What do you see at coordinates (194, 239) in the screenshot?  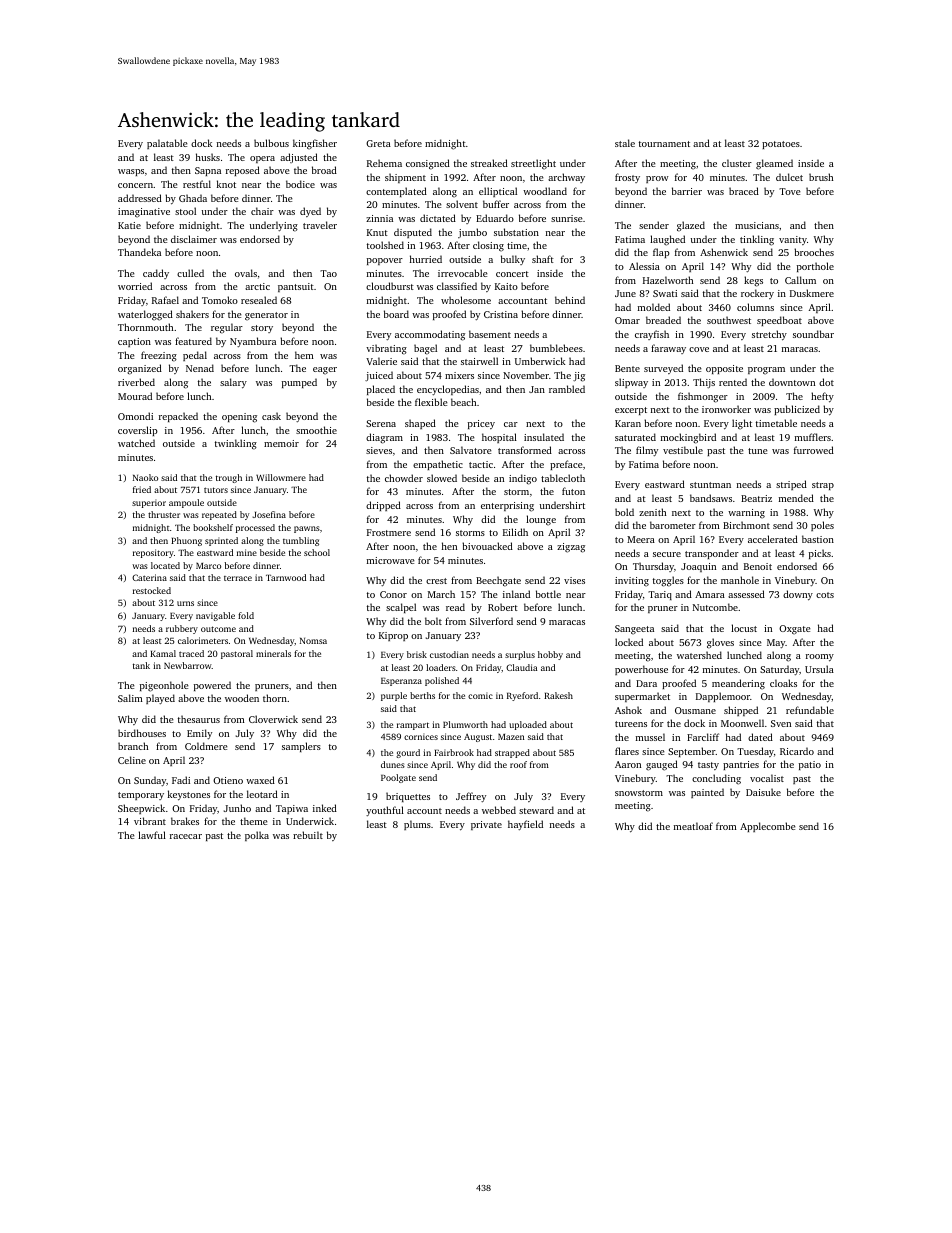 I see `disclaimer` at bounding box center [194, 239].
